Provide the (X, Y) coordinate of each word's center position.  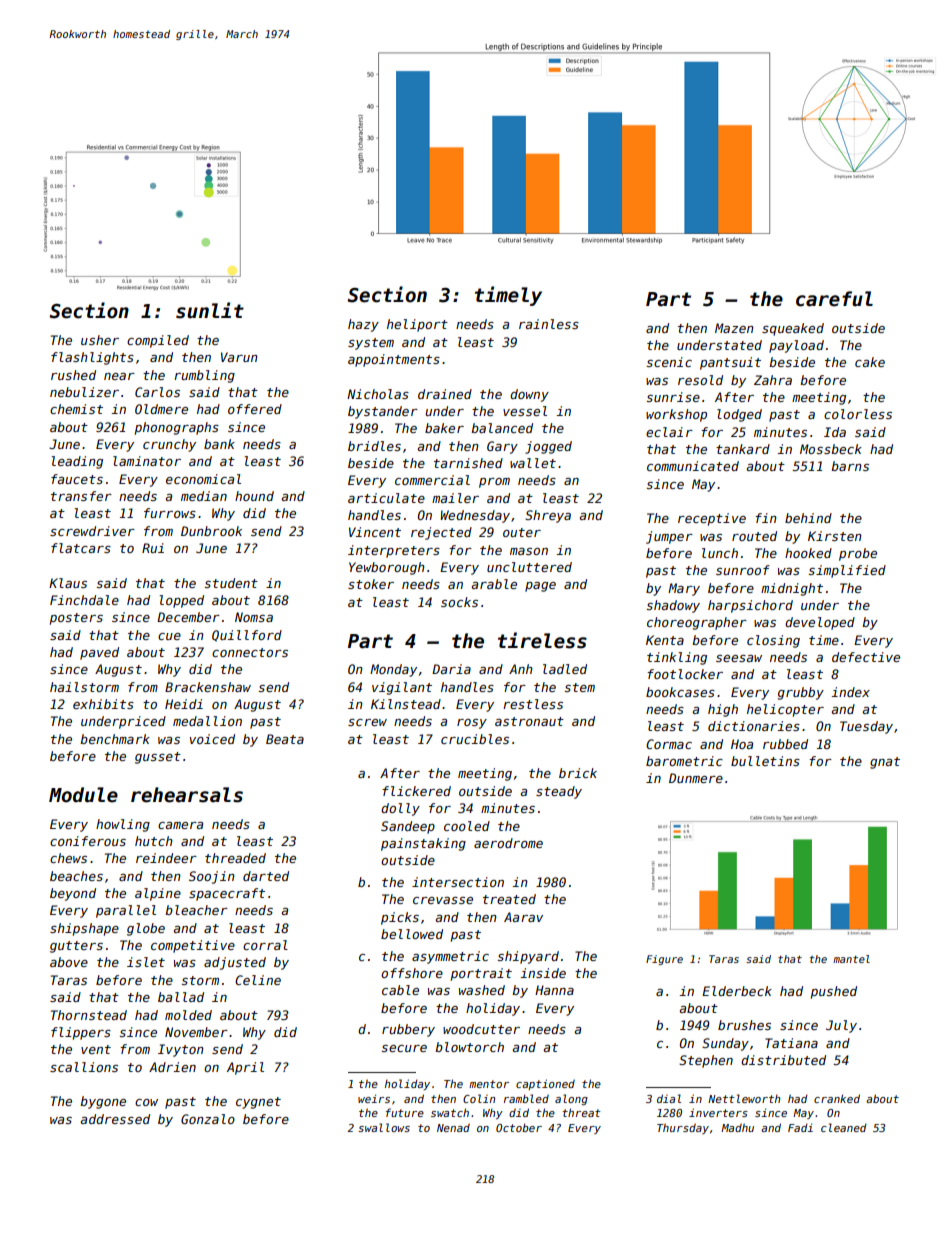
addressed (115, 1119)
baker (444, 428)
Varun (239, 357)
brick (578, 773)
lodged (739, 415)
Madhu (737, 1127)
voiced (212, 739)
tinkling (677, 658)
